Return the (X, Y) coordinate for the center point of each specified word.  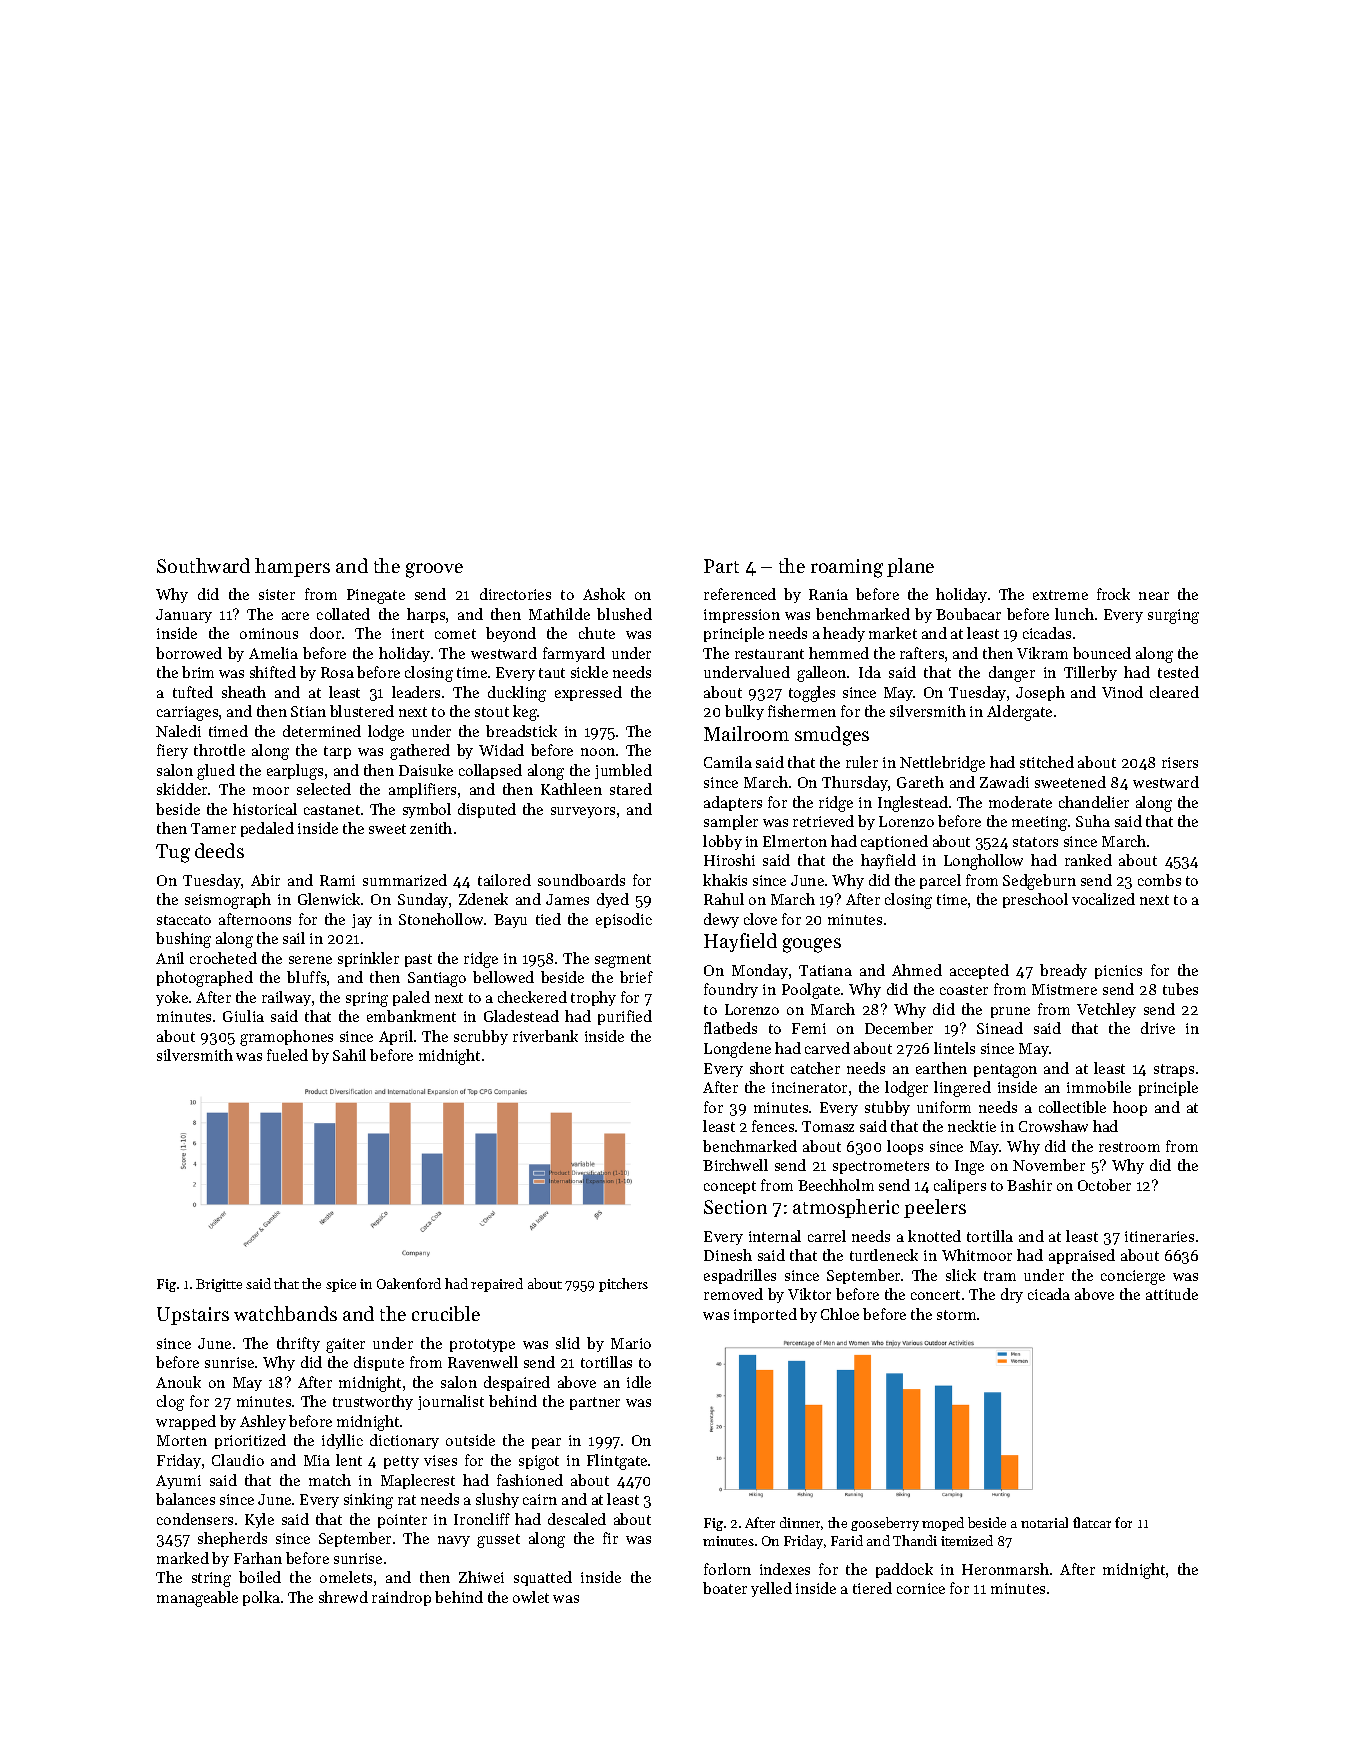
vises (440, 1460)
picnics (1118, 972)
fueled (287, 1055)
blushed (624, 614)
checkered (532, 997)
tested (1178, 672)
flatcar (1092, 1522)
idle (639, 1382)
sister (277, 594)
